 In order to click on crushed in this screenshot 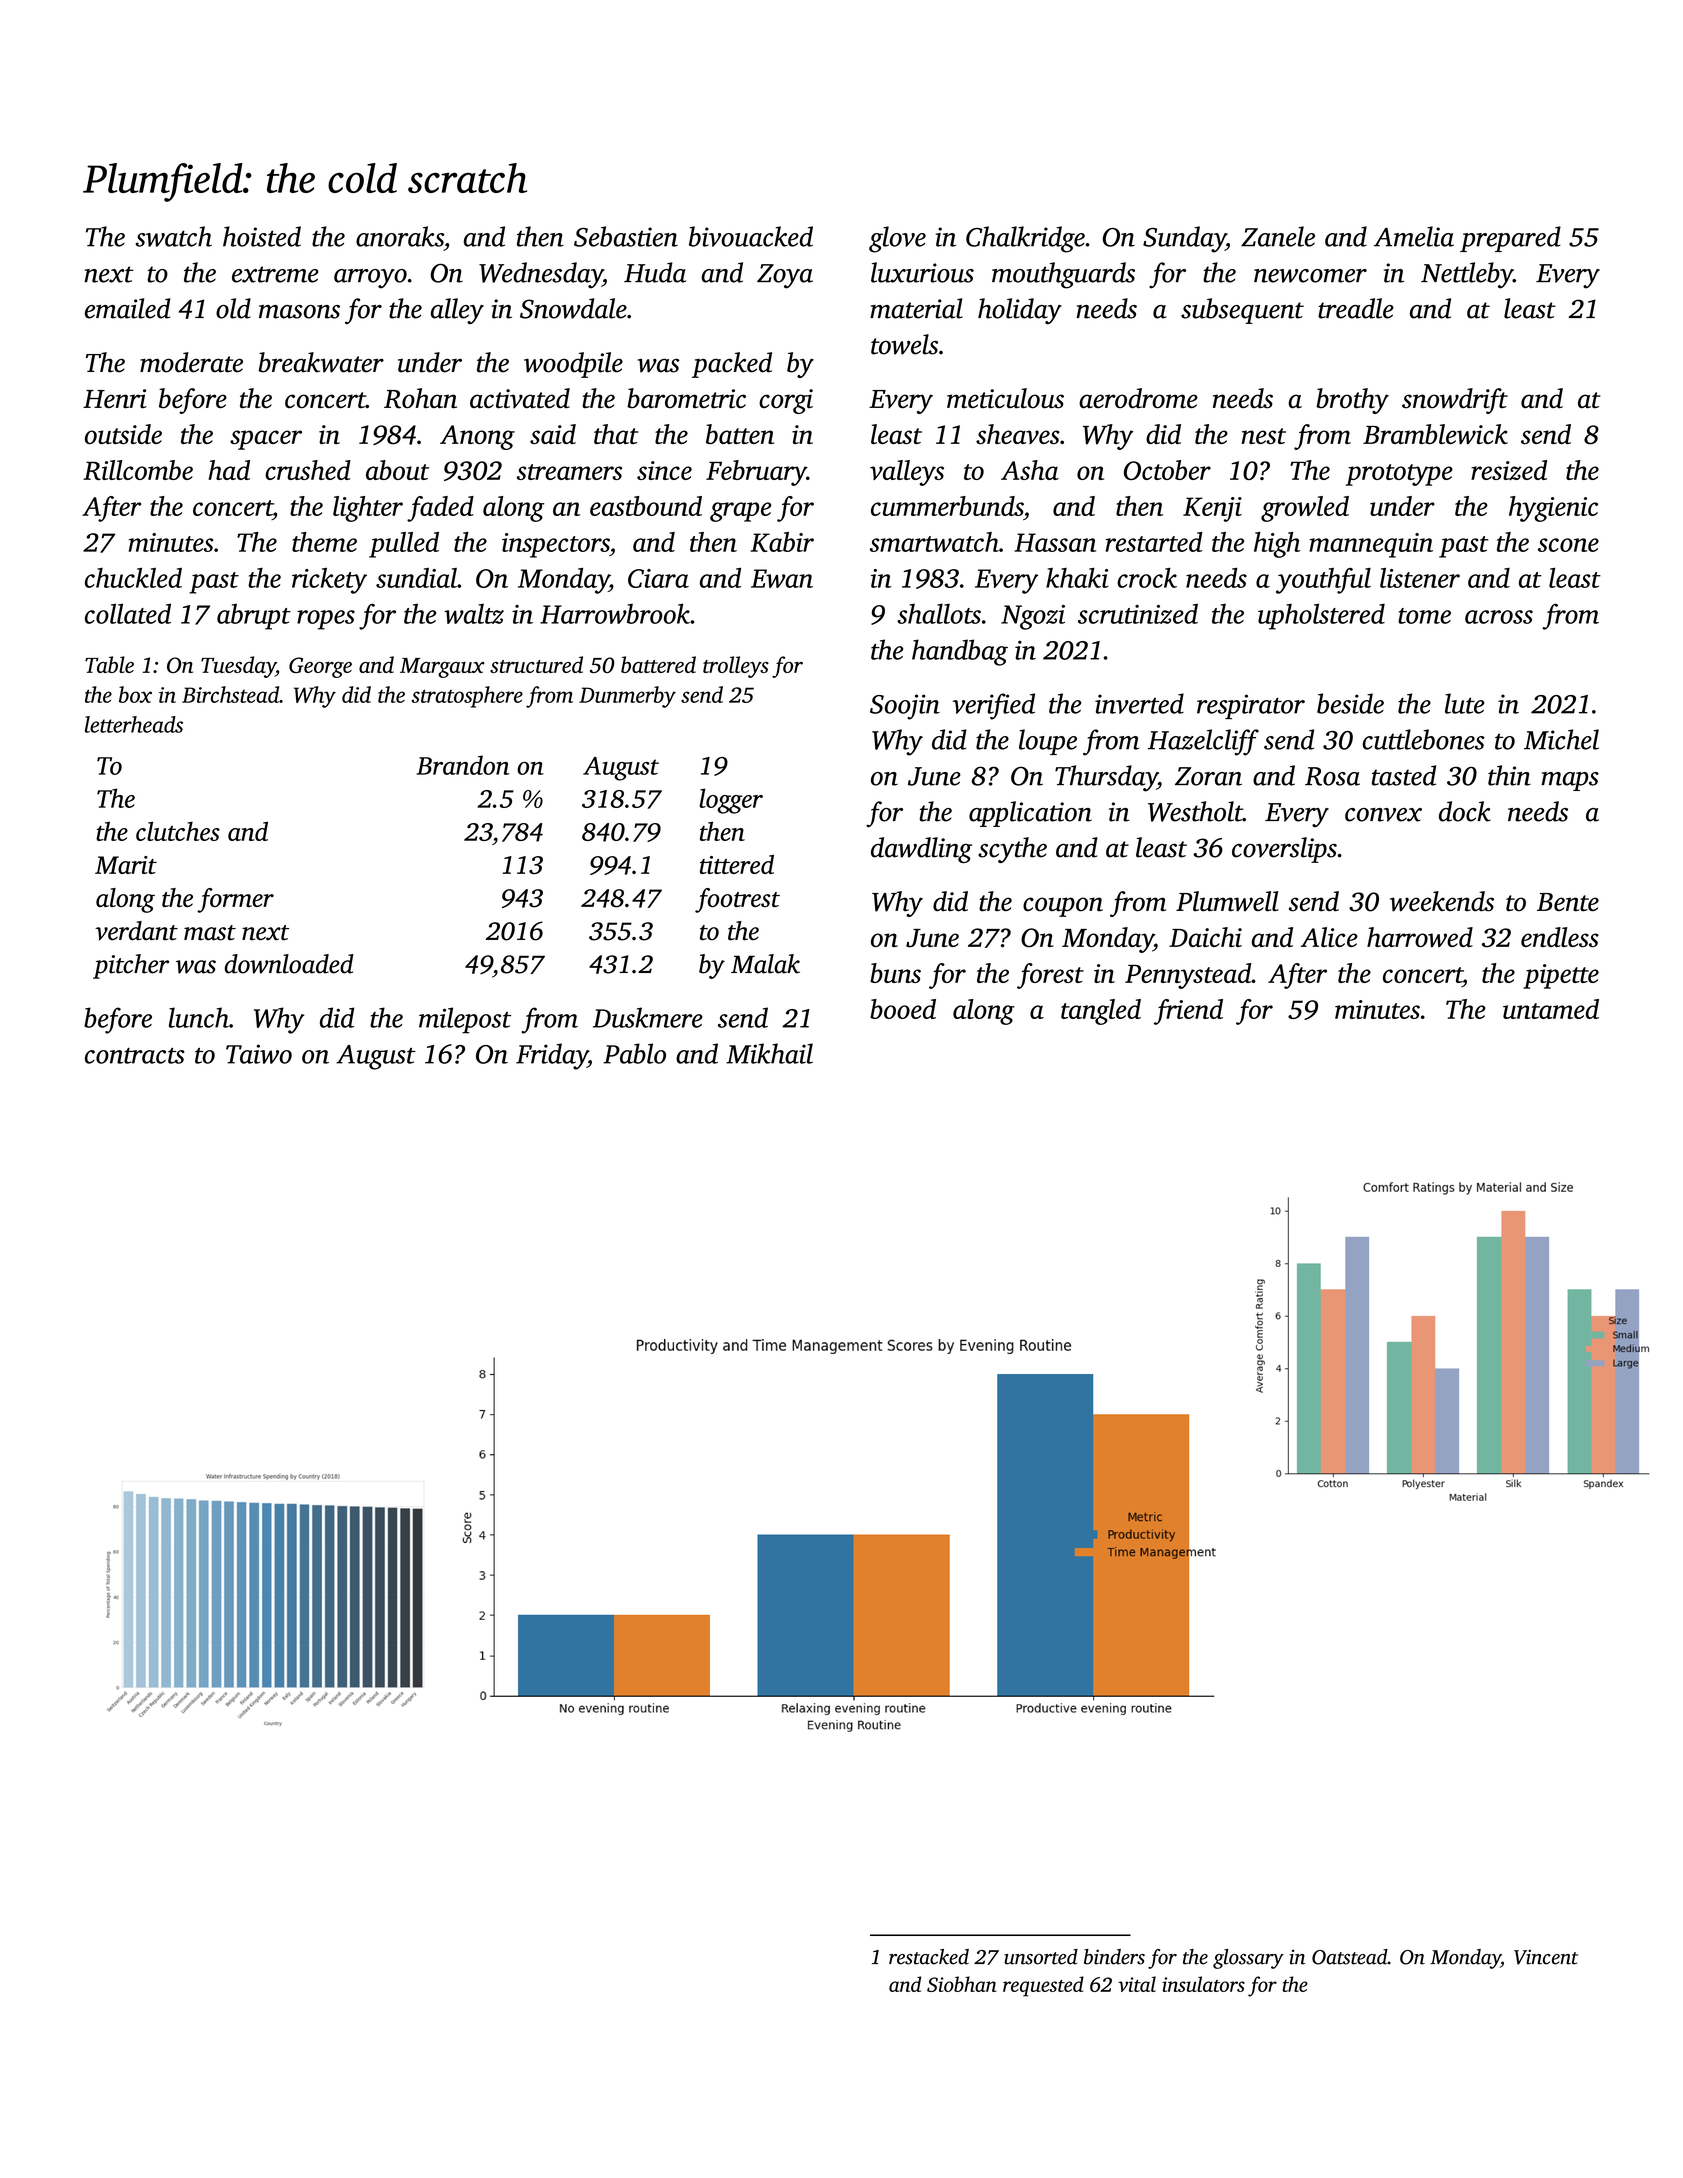, I will do `click(308, 470)`.
